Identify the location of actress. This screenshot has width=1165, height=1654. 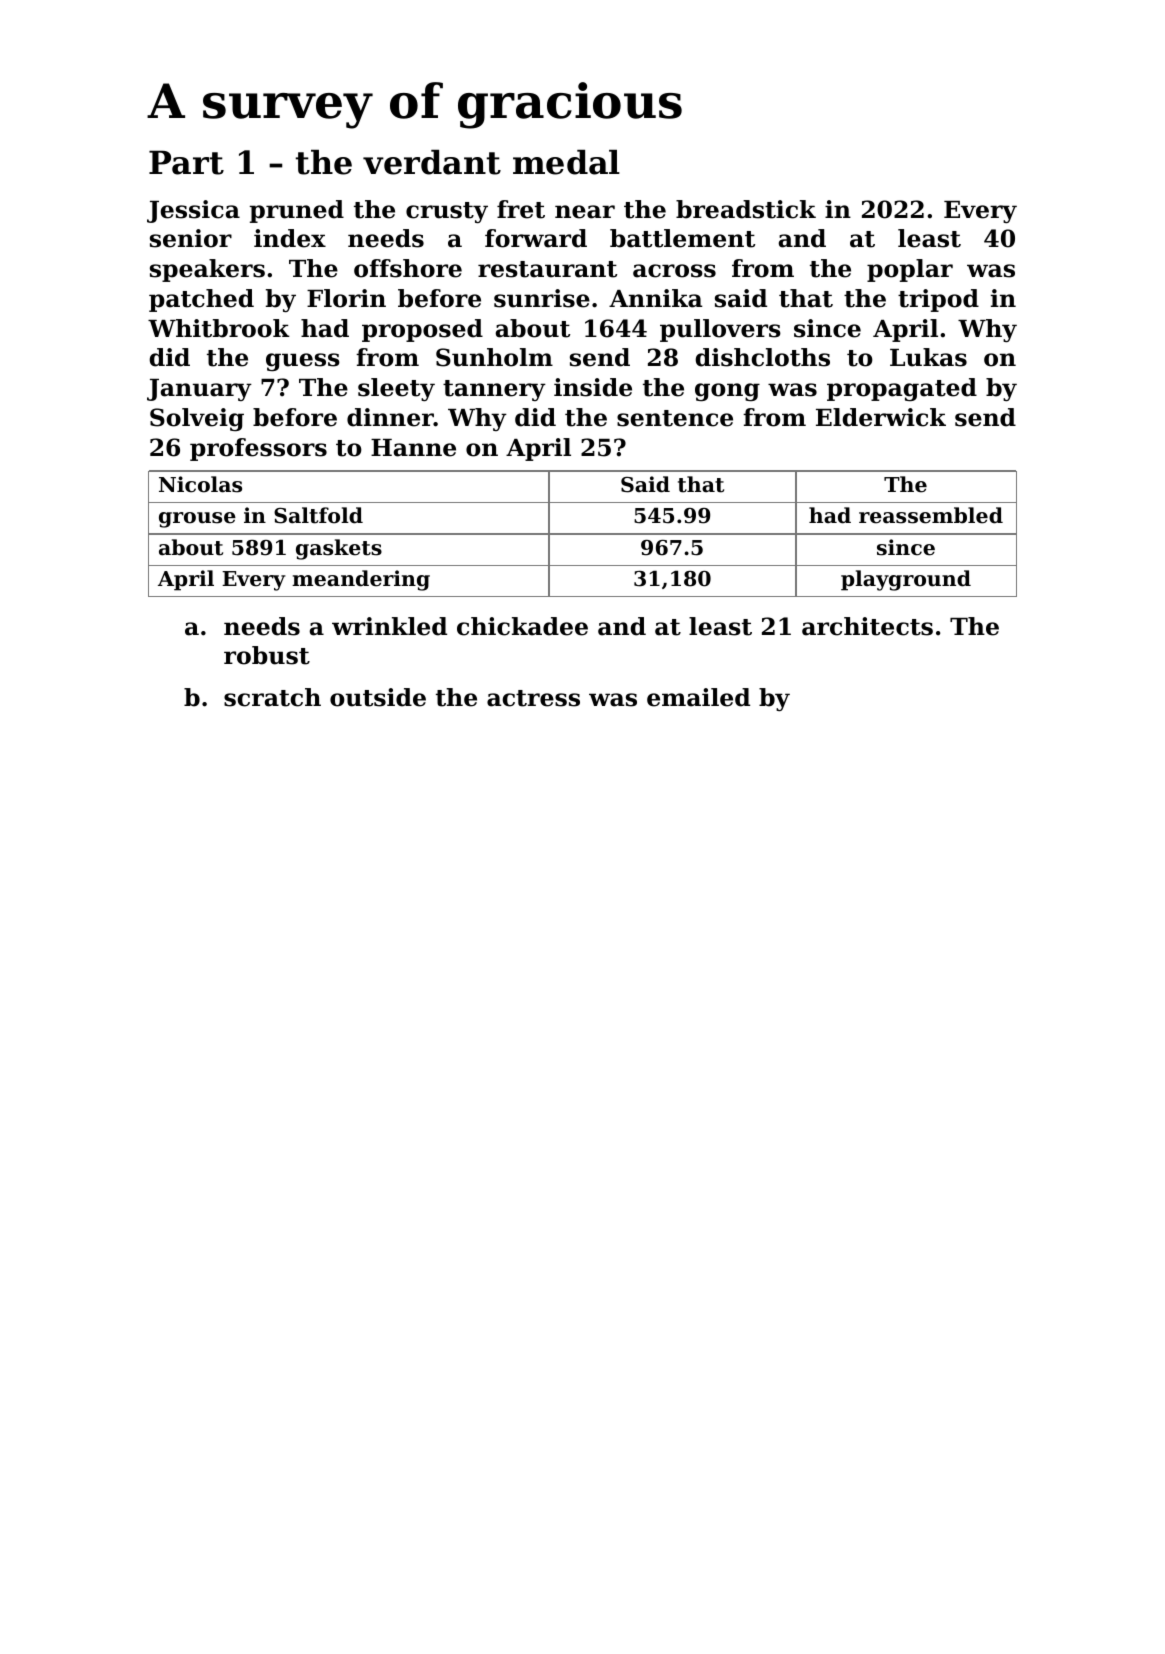
(533, 698).
